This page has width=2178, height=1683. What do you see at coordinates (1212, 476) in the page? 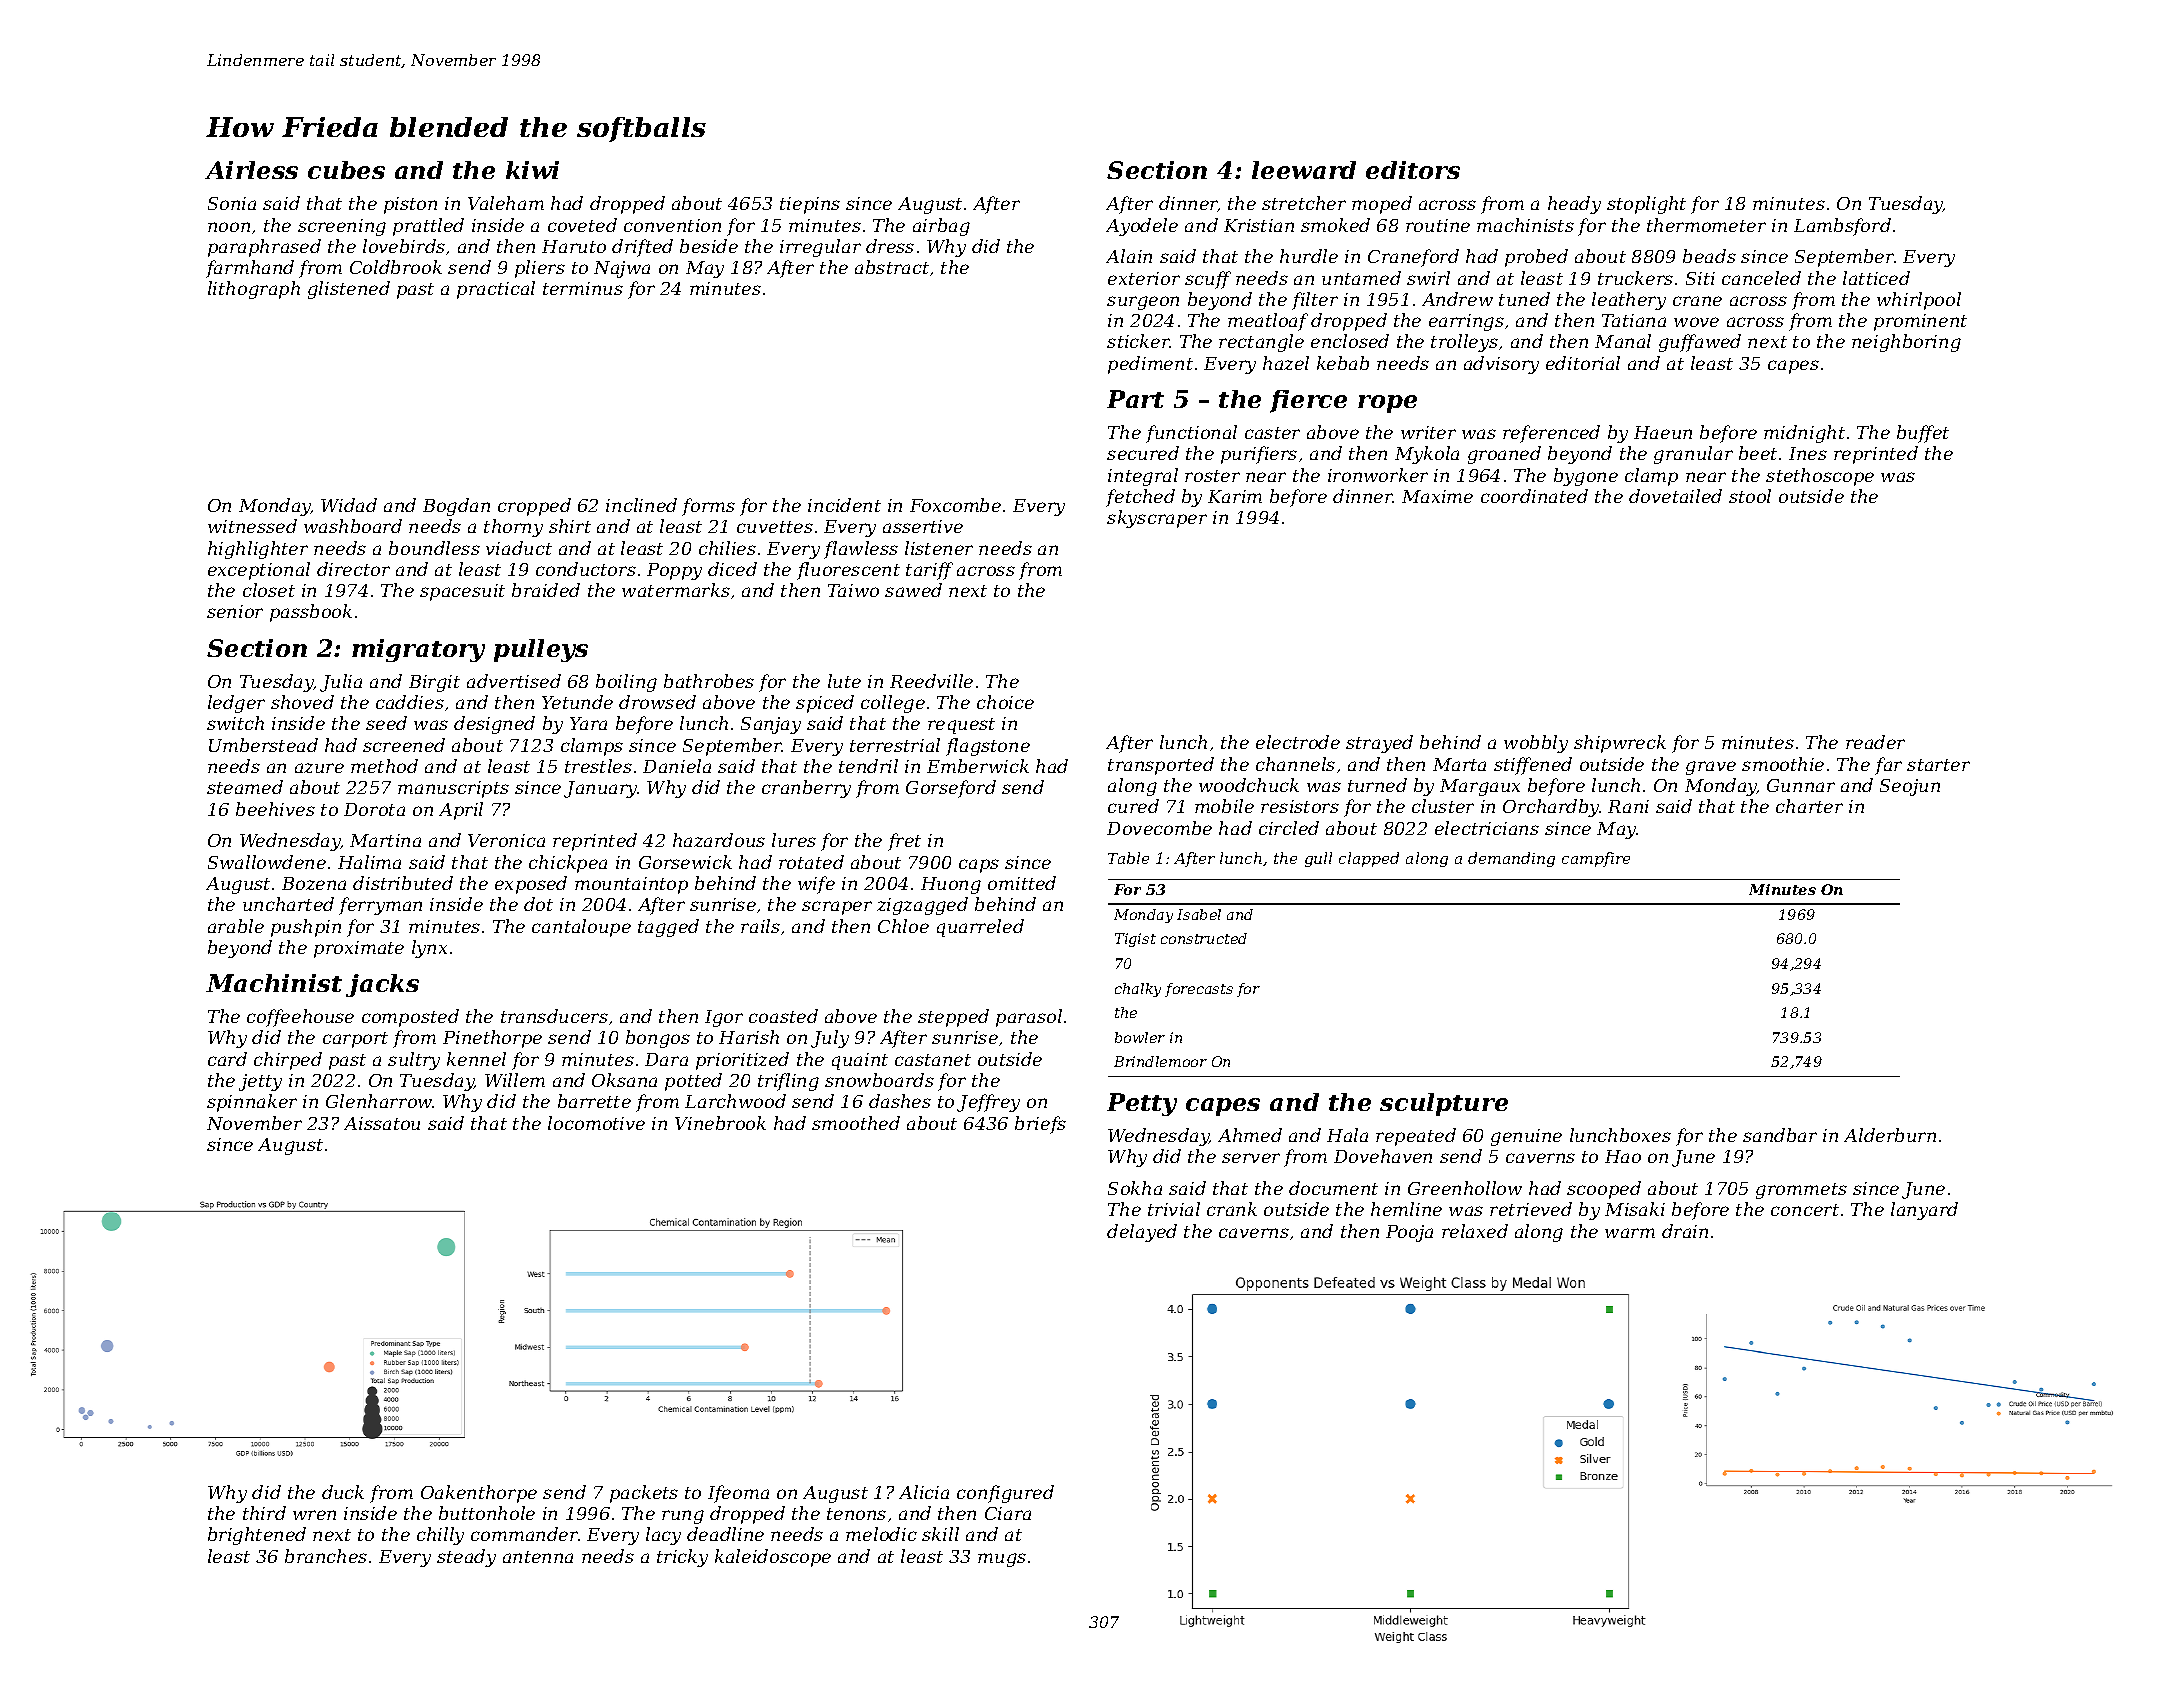
I see `roster` at bounding box center [1212, 476].
